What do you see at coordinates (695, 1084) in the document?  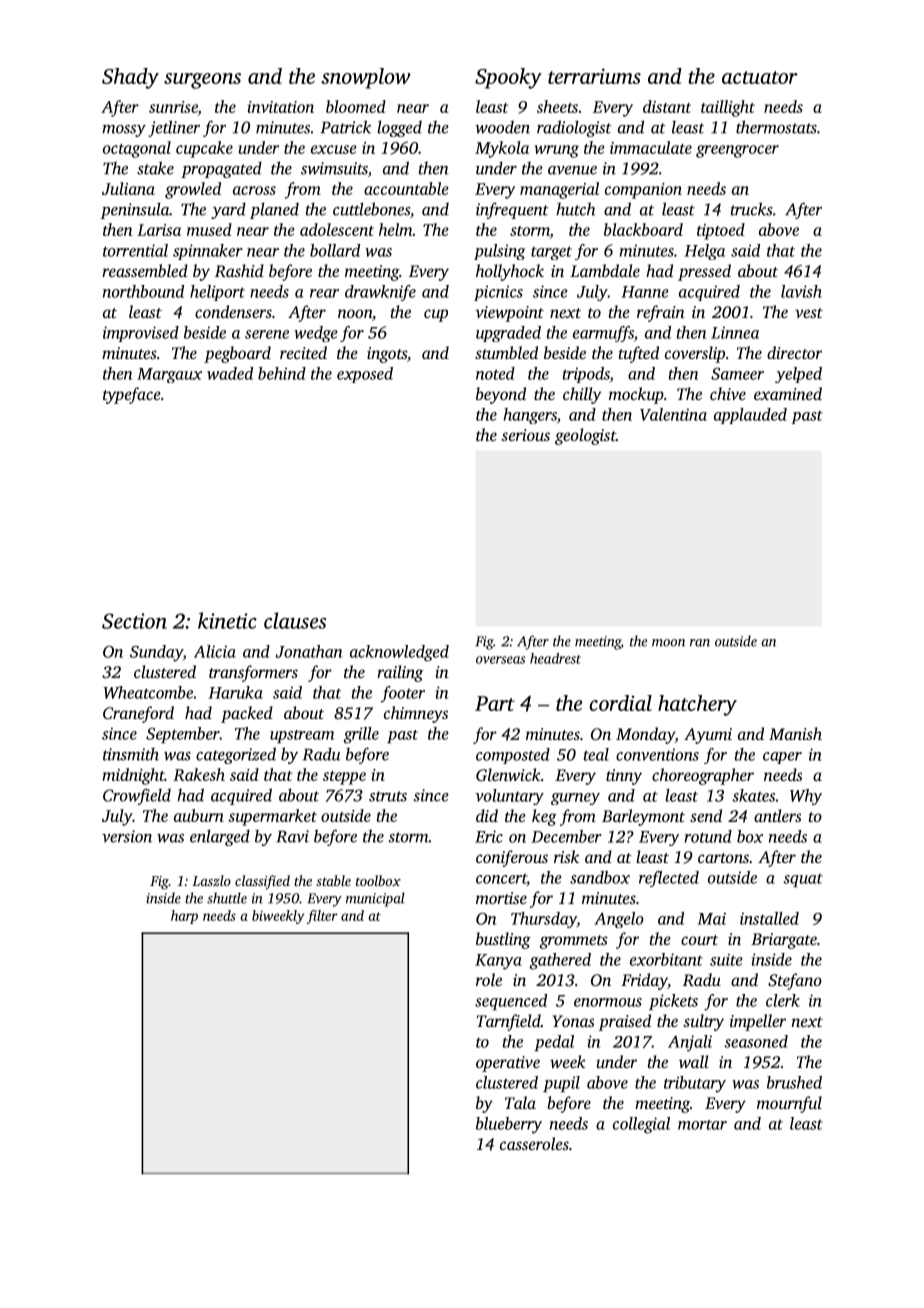 I see `tributary` at bounding box center [695, 1084].
